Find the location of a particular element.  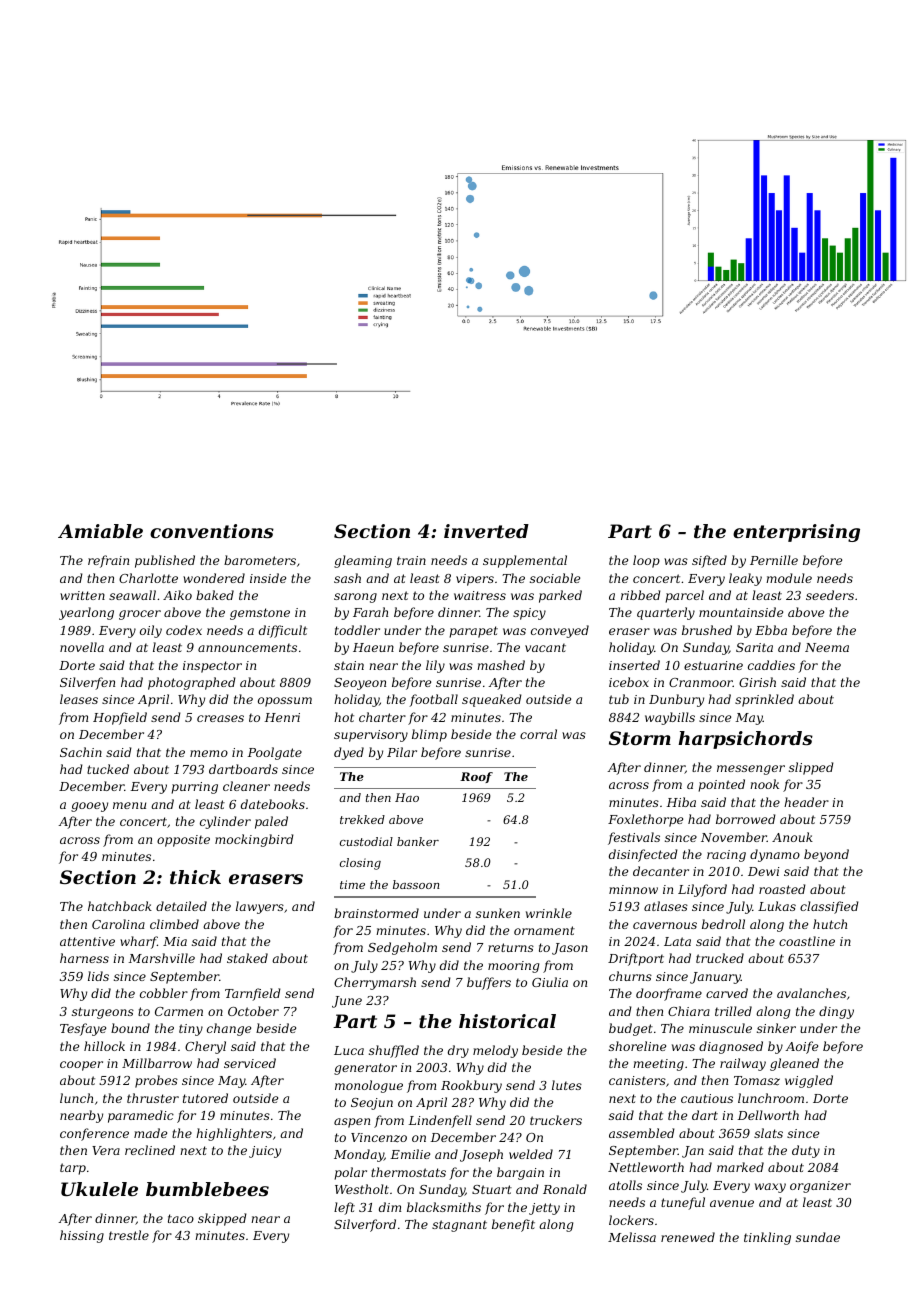

sunken is located at coordinates (498, 913).
